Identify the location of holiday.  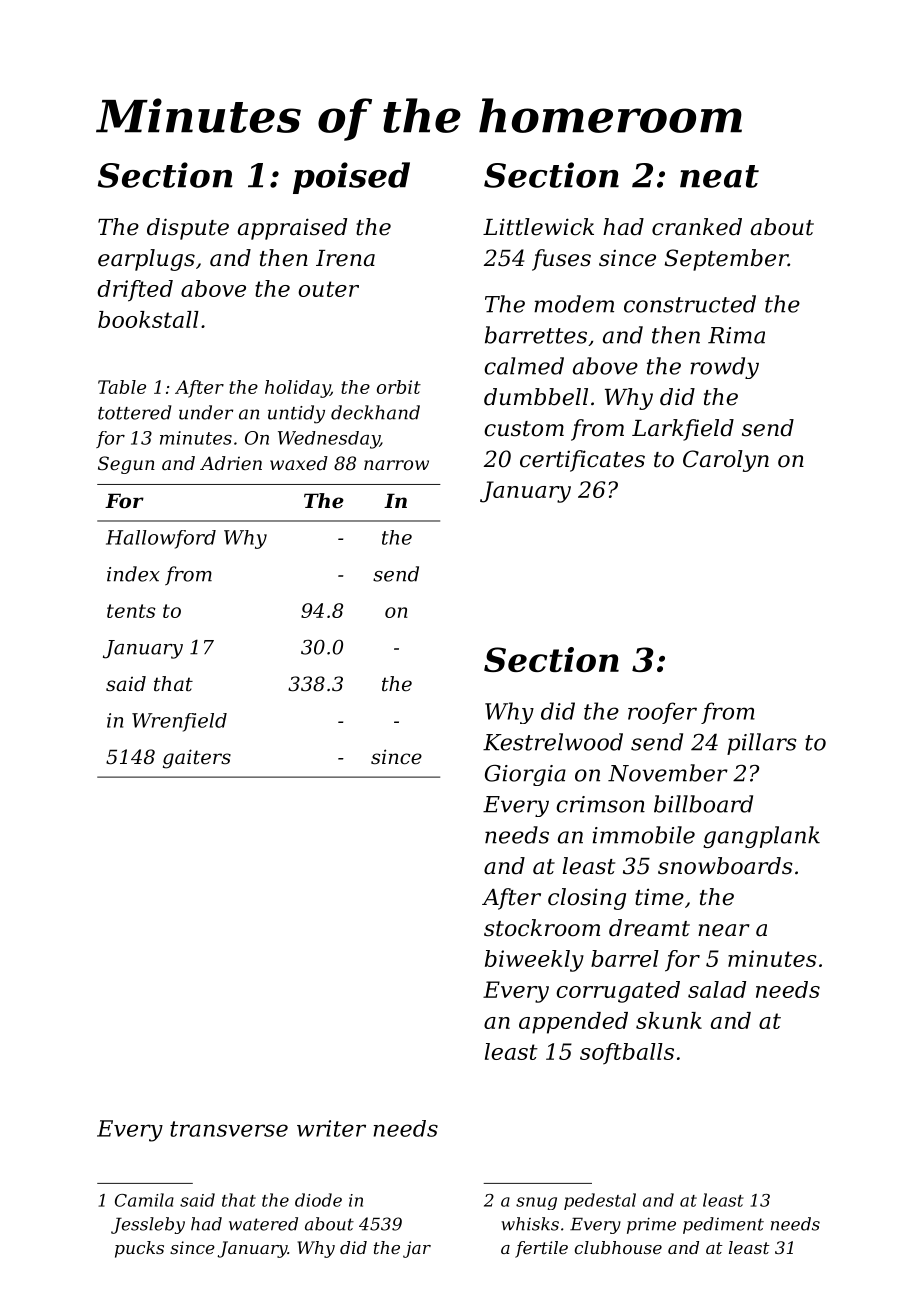
(297, 389).
